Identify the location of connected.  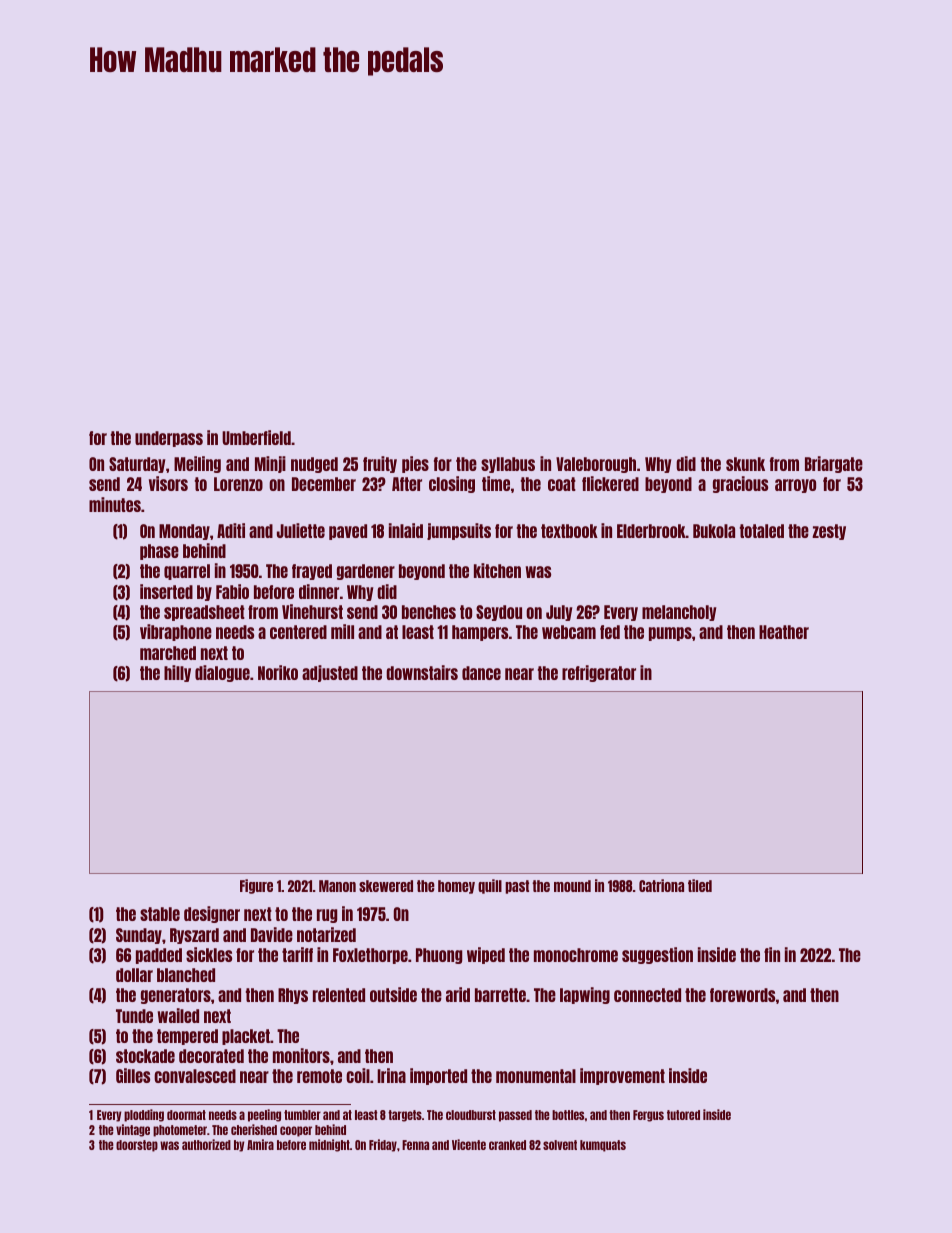
(647, 995).
